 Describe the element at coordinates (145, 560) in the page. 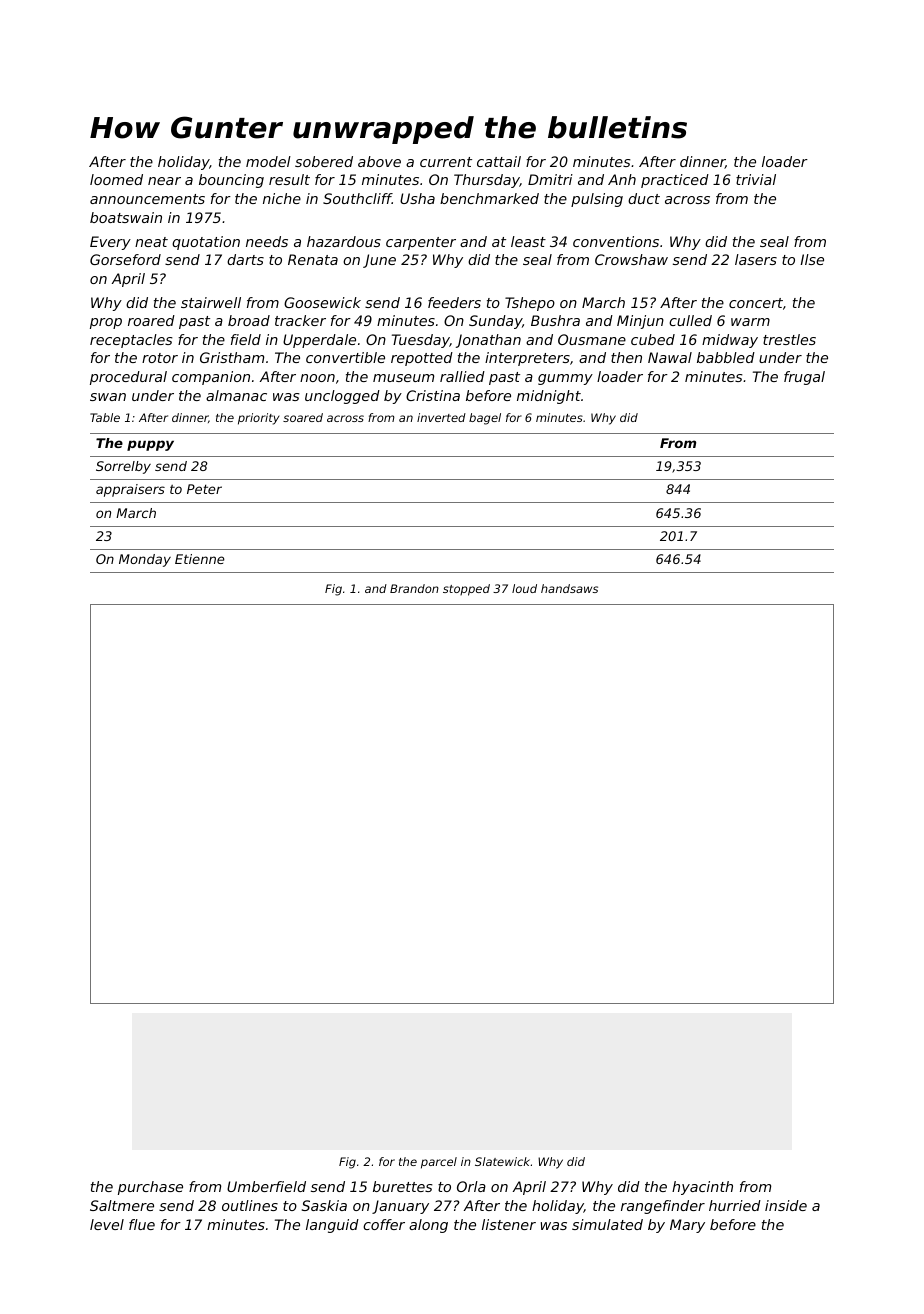

I see `Monday` at that location.
